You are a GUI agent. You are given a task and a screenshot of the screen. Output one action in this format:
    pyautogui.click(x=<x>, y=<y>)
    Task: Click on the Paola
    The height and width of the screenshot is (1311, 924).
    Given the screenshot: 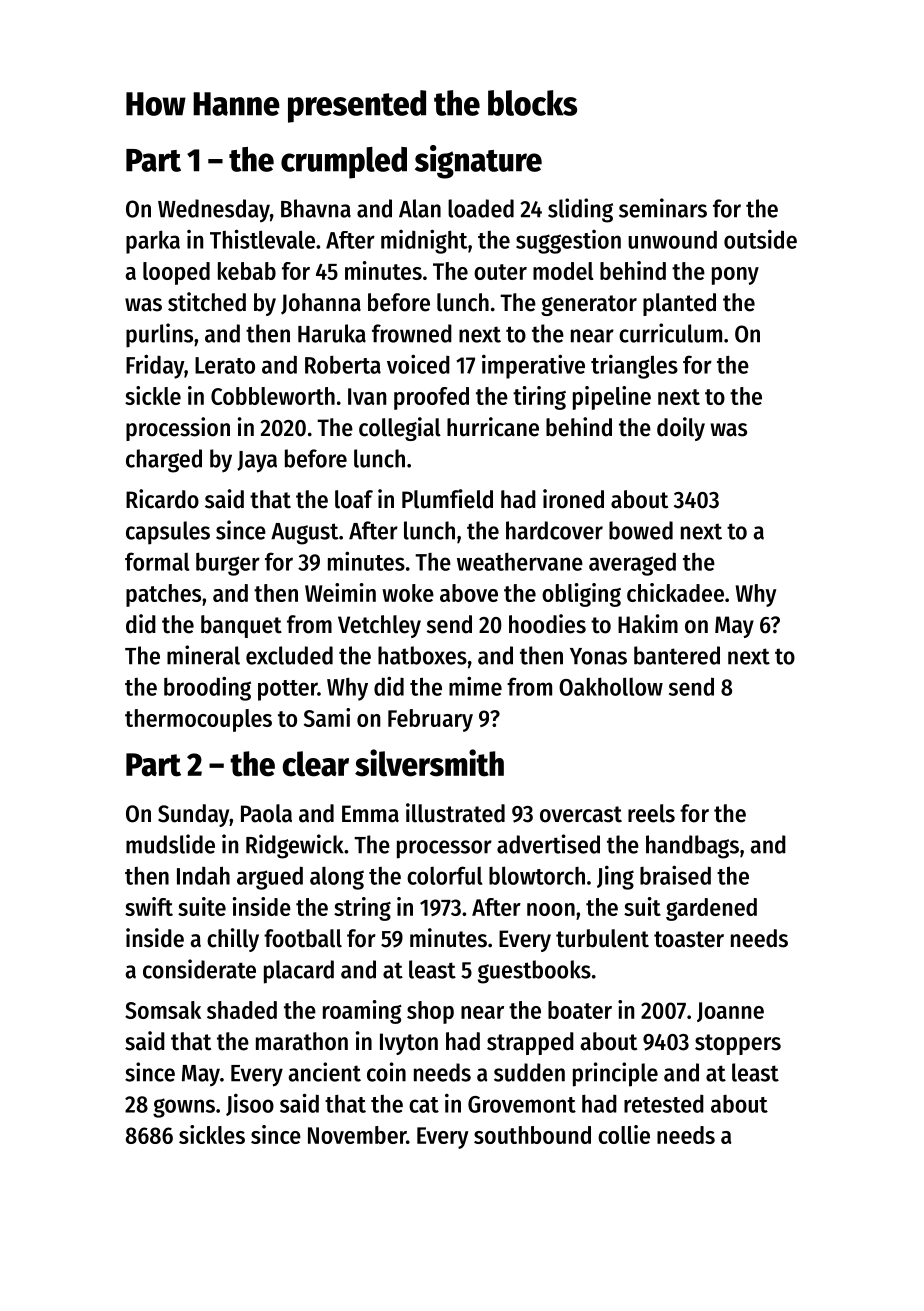 What is the action you would take?
    pyautogui.click(x=266, y=813)
